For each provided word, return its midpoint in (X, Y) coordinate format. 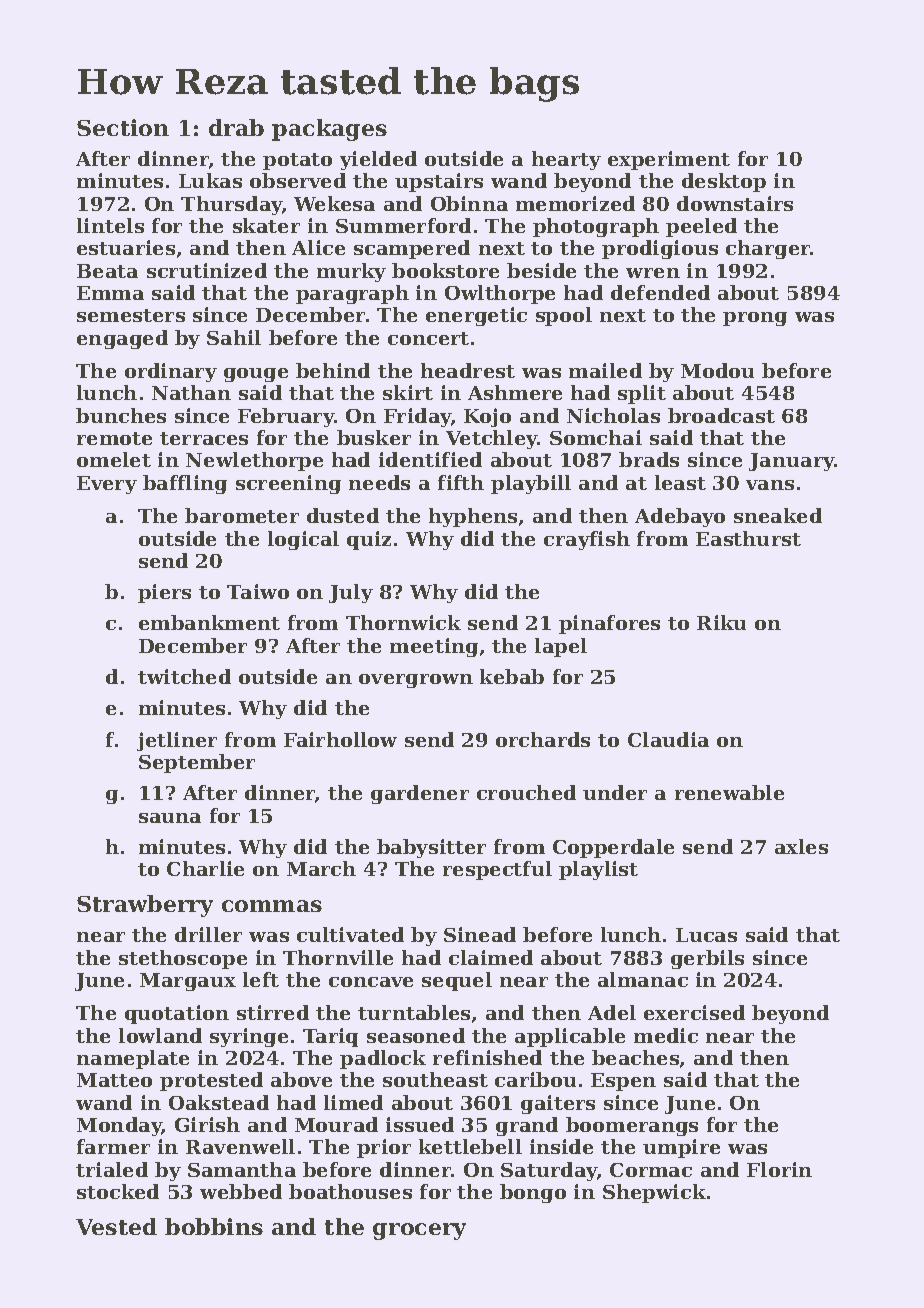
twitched (184, 676)
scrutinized (207, 270)
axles (801, 846)
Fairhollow (340, 739)
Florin (779, 1169)
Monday (119, 1126)
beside (541, 270)
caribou (535, 1079)
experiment (669, 160)
